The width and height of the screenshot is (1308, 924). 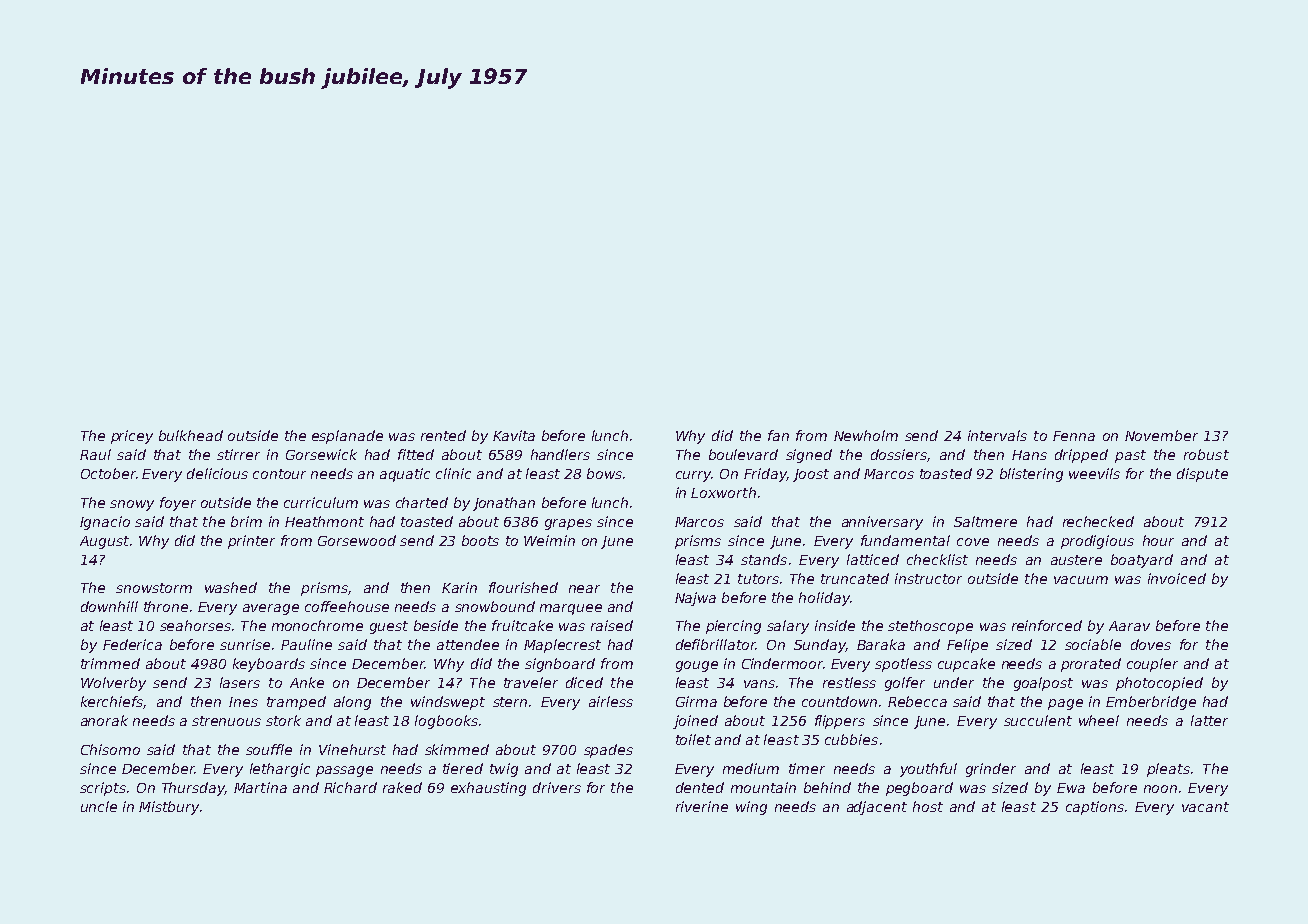 What do you see at coordinates (1071, 788) in the screenshot?
I see `Ewa` at bounding box center [1071, 788].
